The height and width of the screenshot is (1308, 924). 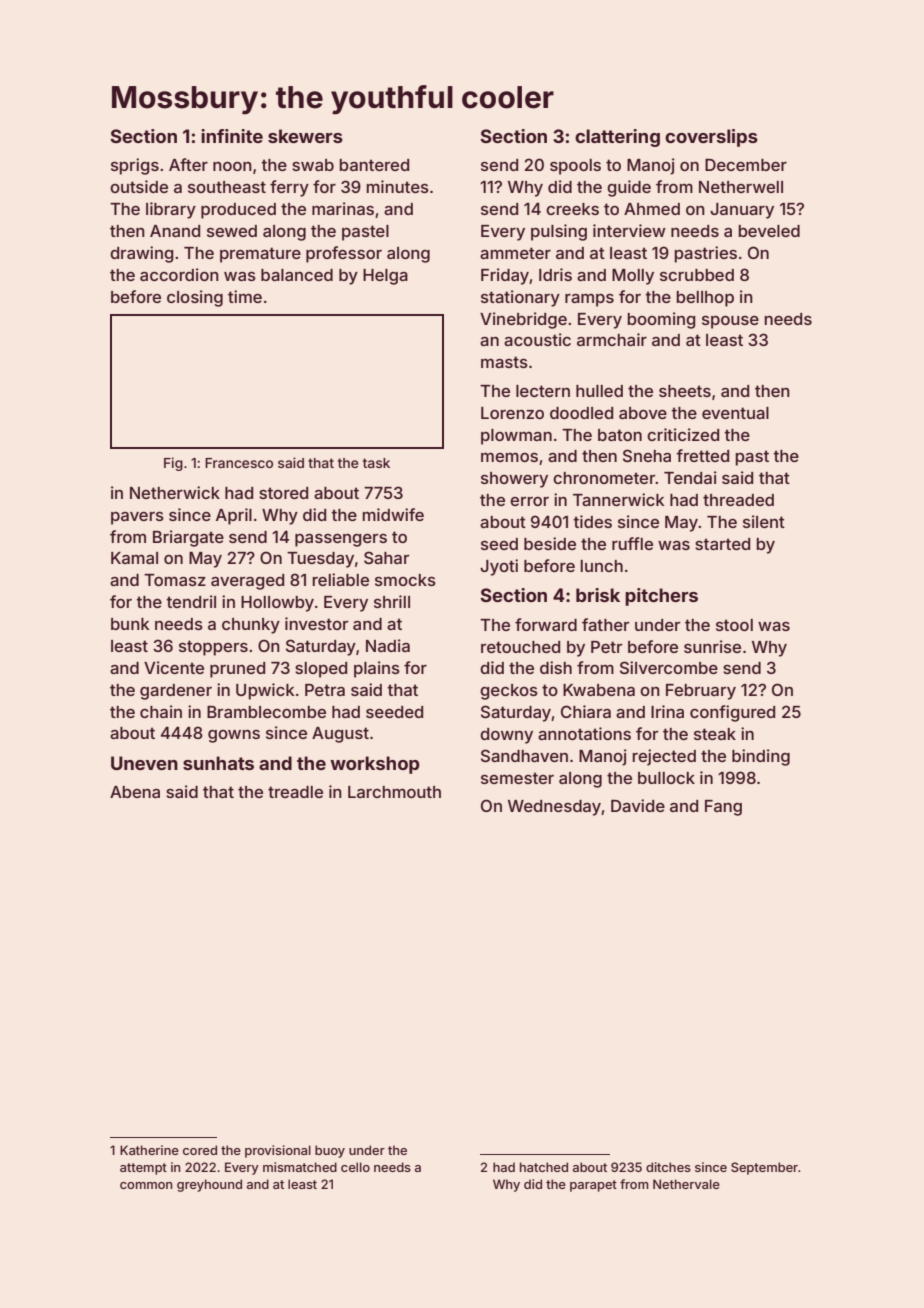 What do you see at coordinates (209, 1185) in the screenshot?
I see `greyhound` at bounding box center [209, 1185].
